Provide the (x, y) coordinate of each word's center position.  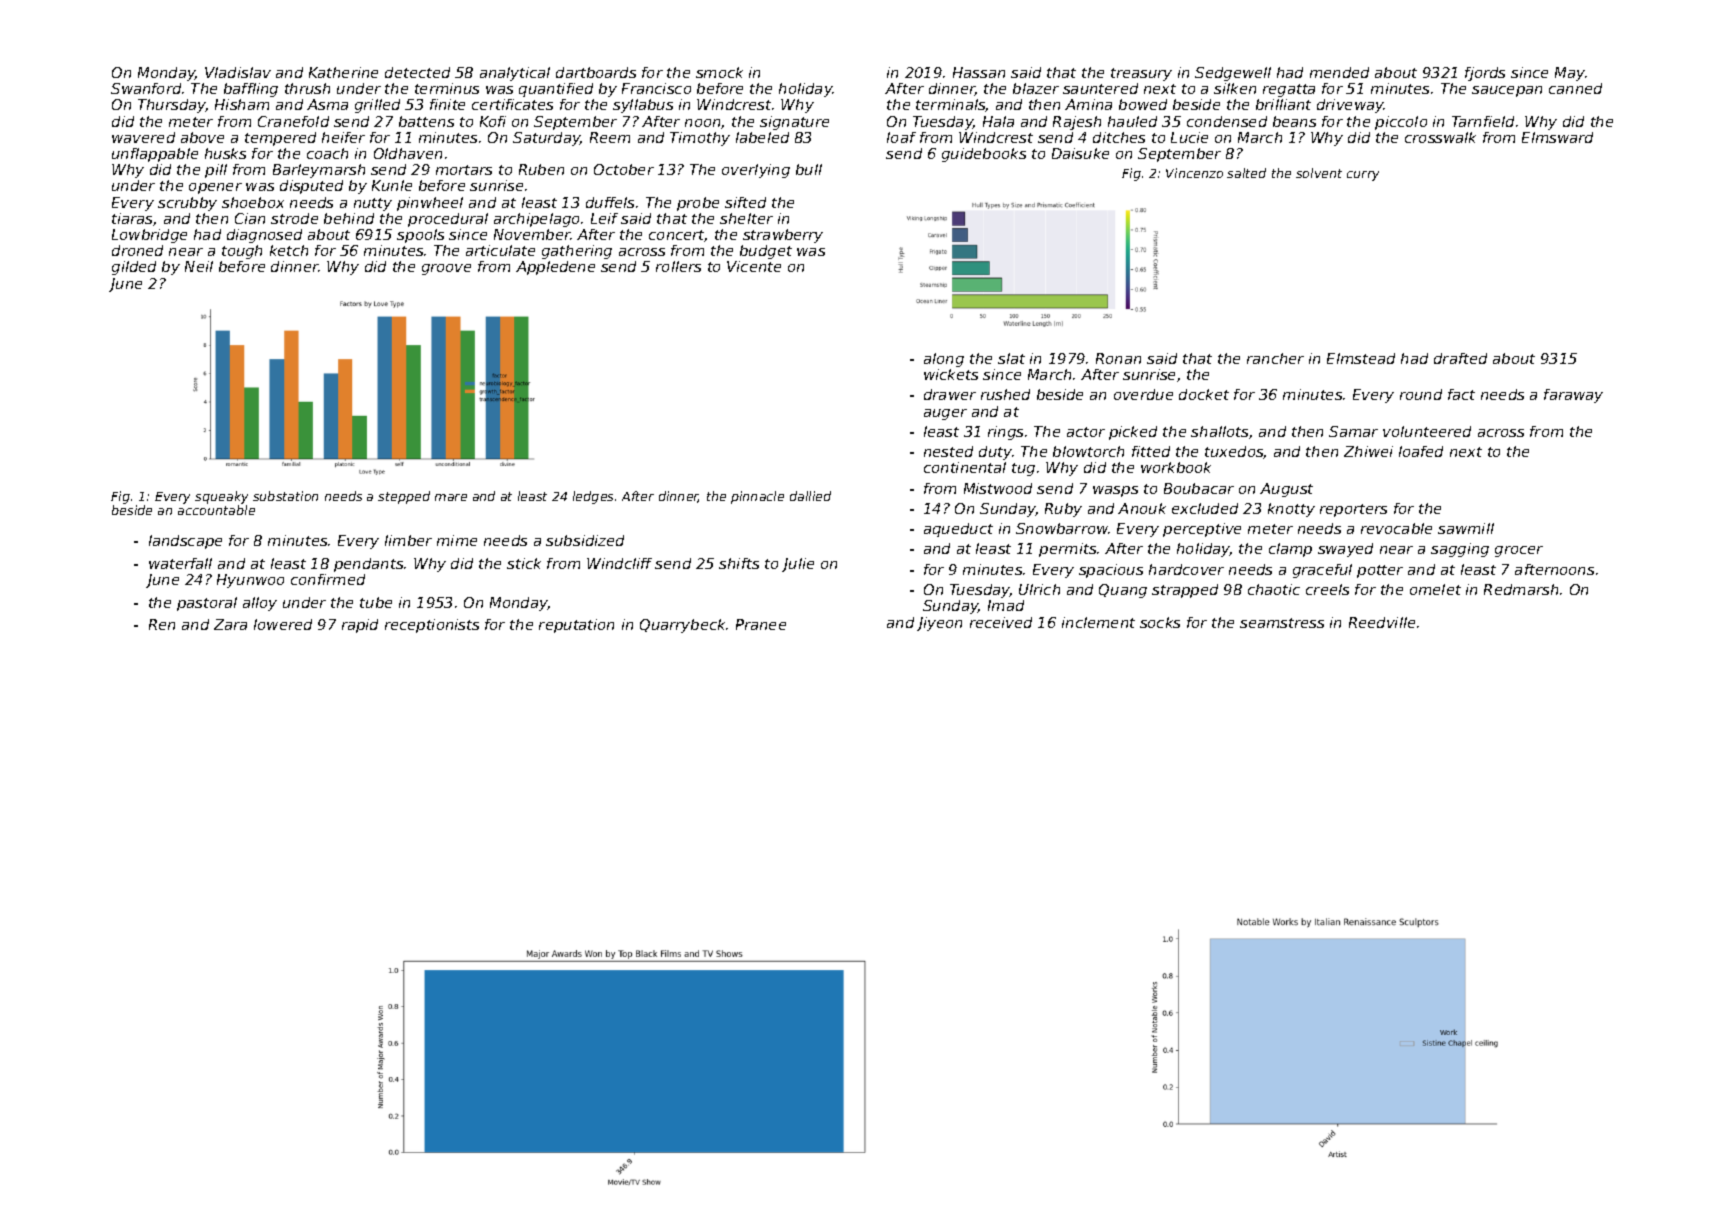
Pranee (761, 624)
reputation (576, 626)
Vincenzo (1194, 173)
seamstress (1282, 623)
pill (216, 171)
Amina (1088, 104)
